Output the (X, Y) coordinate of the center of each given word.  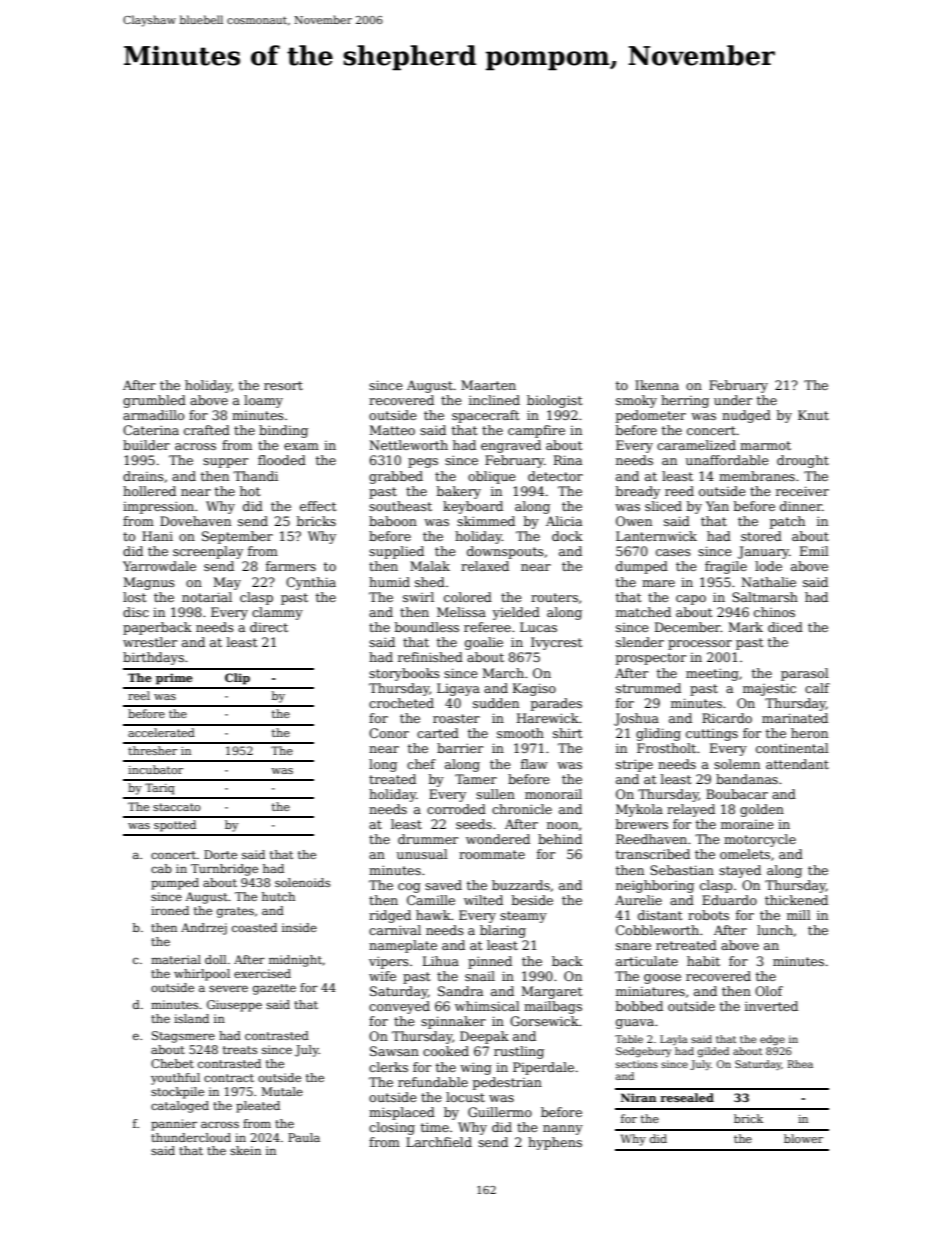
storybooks (404, 674)
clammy (277, 613)
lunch (775, 930)
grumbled (154, 401)
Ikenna (657, 385)
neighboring (655, 886)
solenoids (302, 882)
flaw (534, 764)
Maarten (488, 385)
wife (382, 976)
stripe (634, 765)
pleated (258, 1107)
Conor (389, 733)
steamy (523, 917)
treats (240, 1050)
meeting (712, 674)
